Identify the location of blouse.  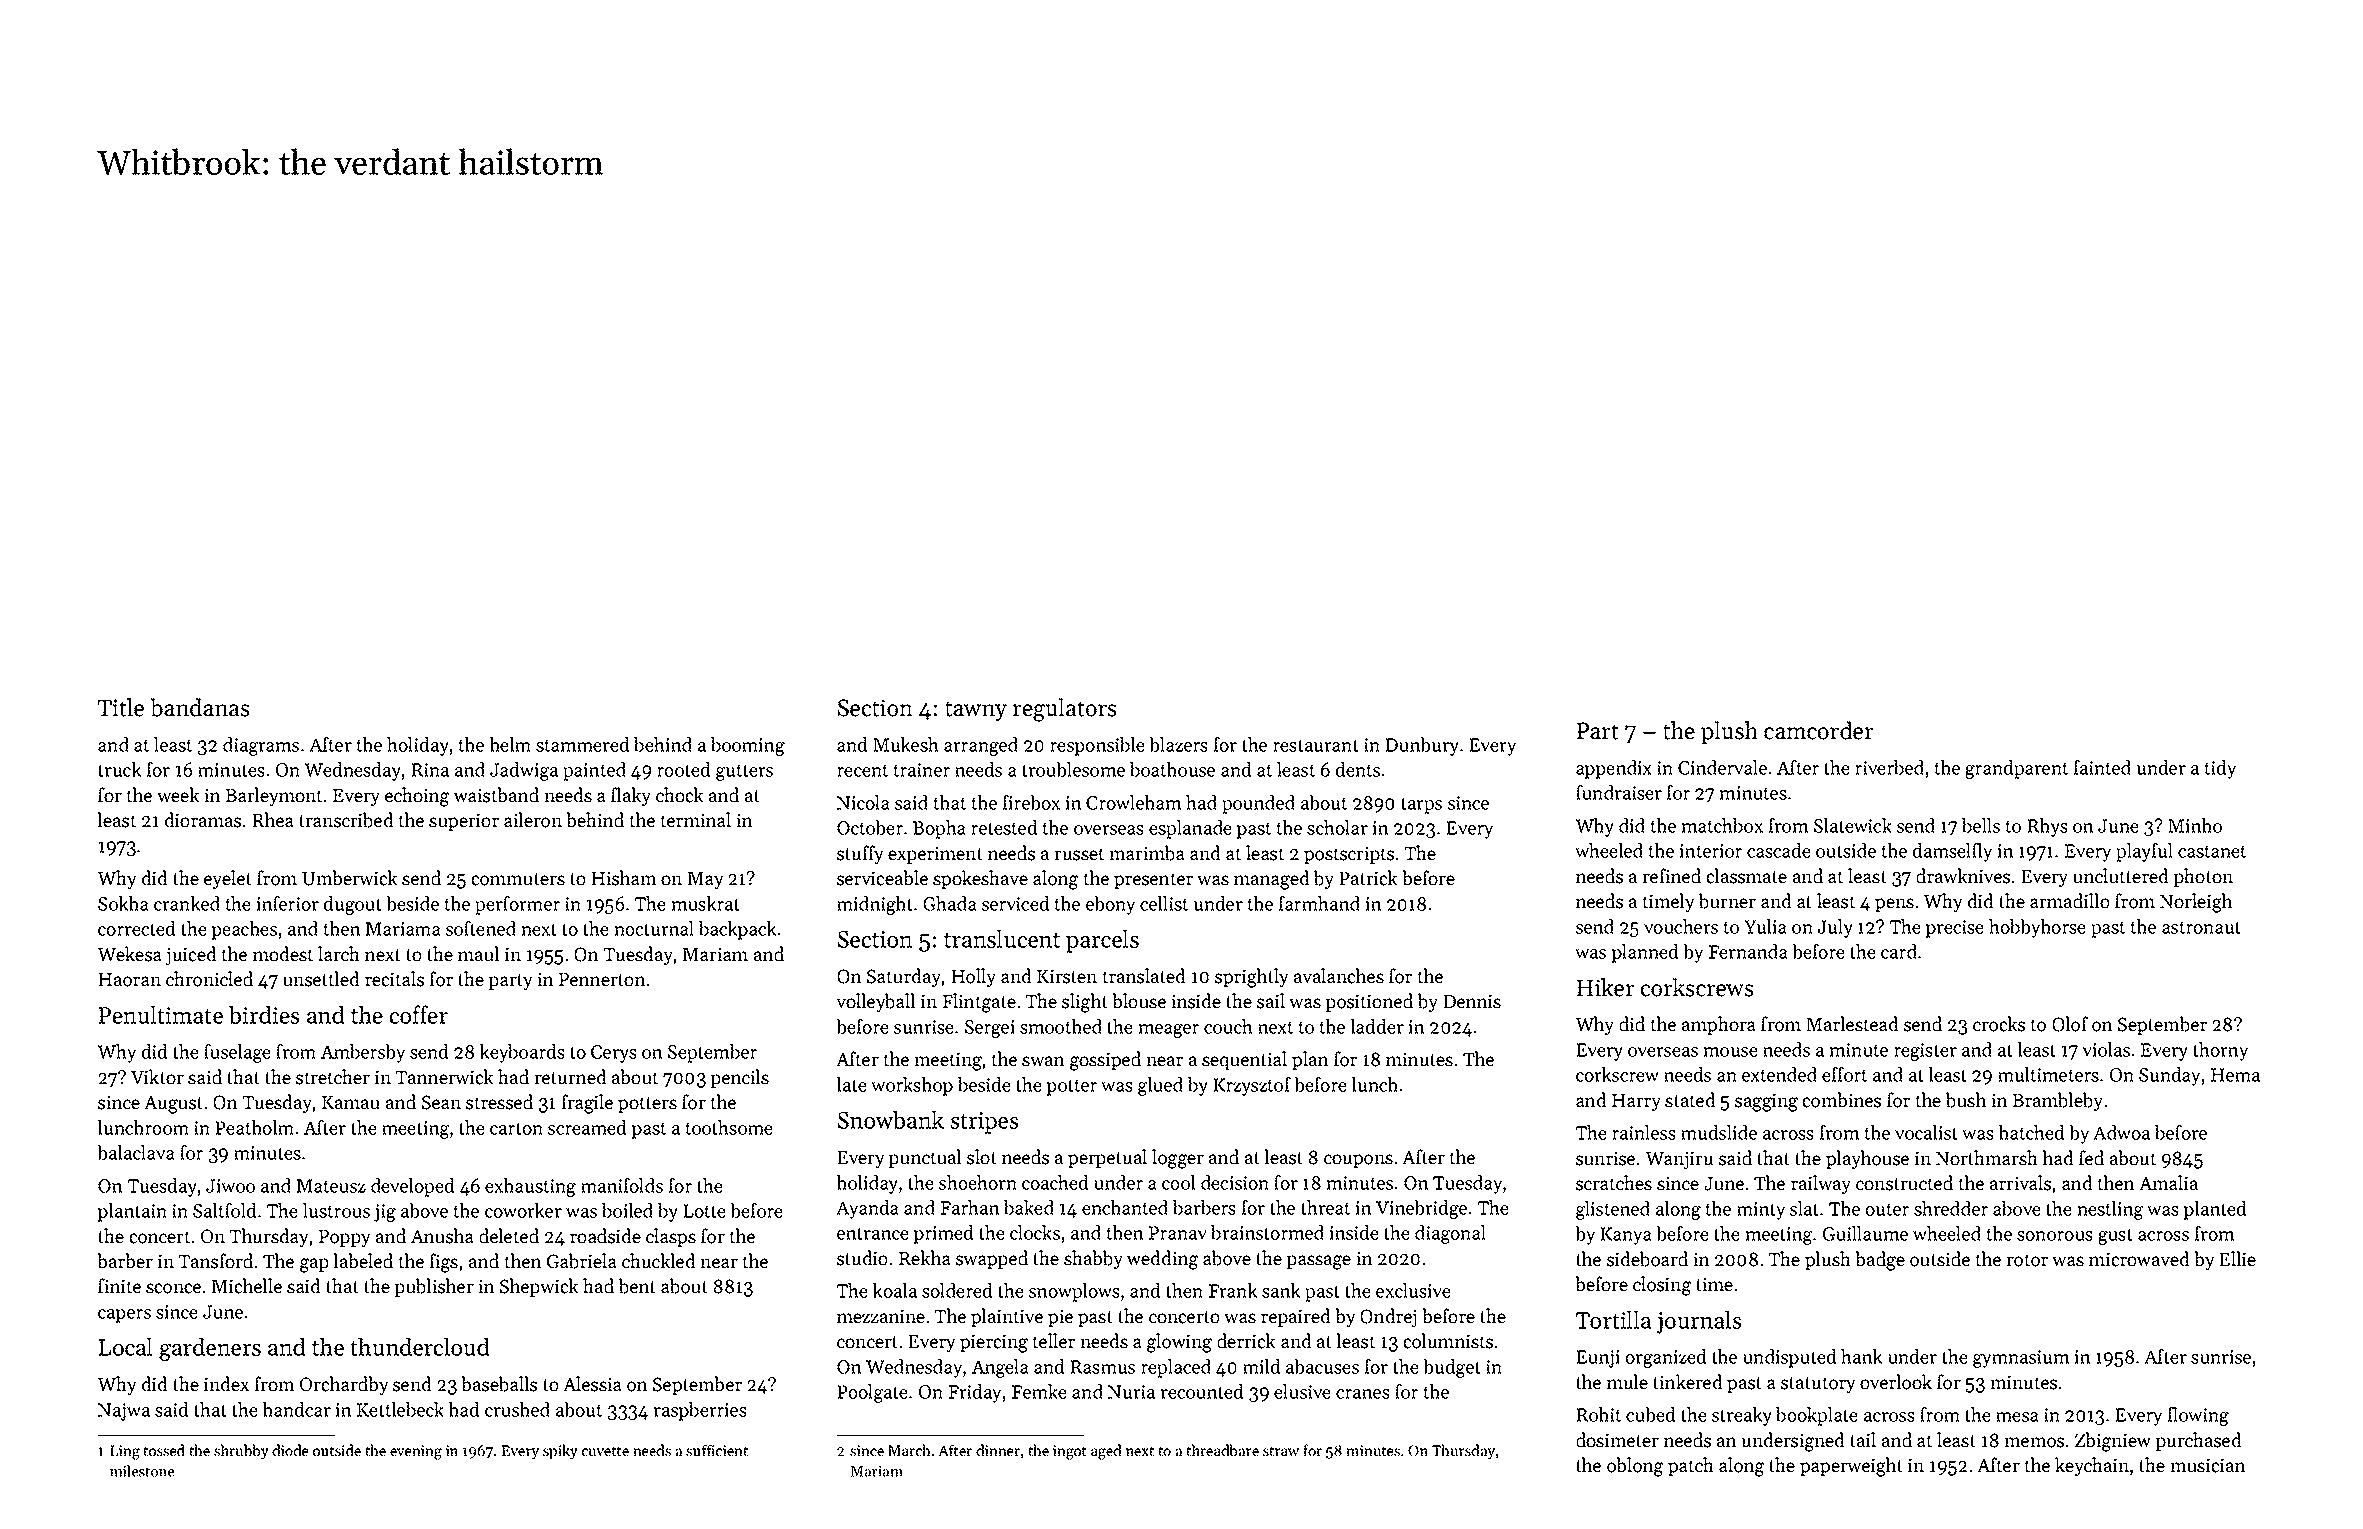
(1139, 1001).
